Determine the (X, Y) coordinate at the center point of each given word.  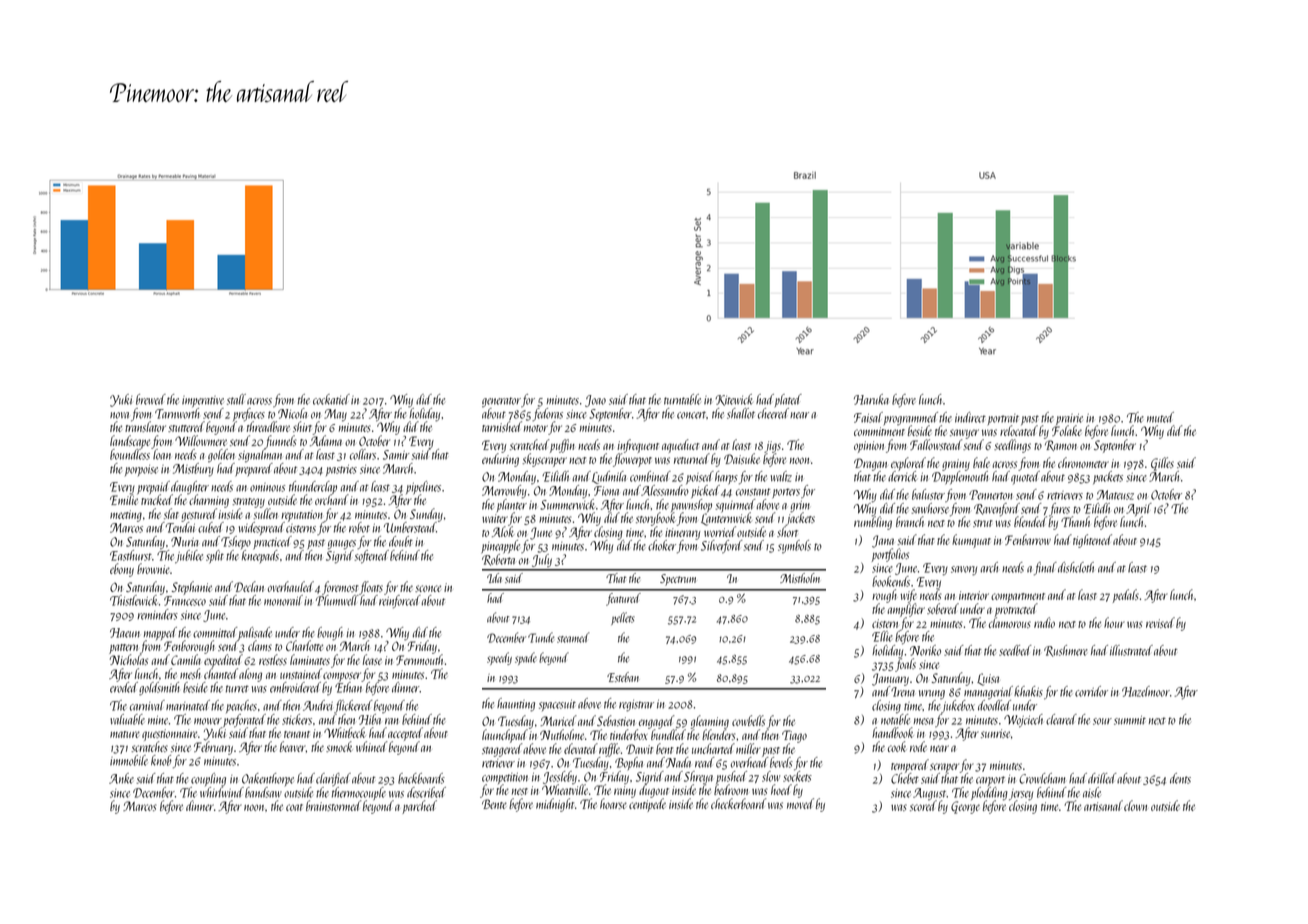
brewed (151, 399)
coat (294, 807)
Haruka (871, 399)
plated (788, 400)
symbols (794, 547)
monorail (283, 600)
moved (800, 803)
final (1045, 568)
